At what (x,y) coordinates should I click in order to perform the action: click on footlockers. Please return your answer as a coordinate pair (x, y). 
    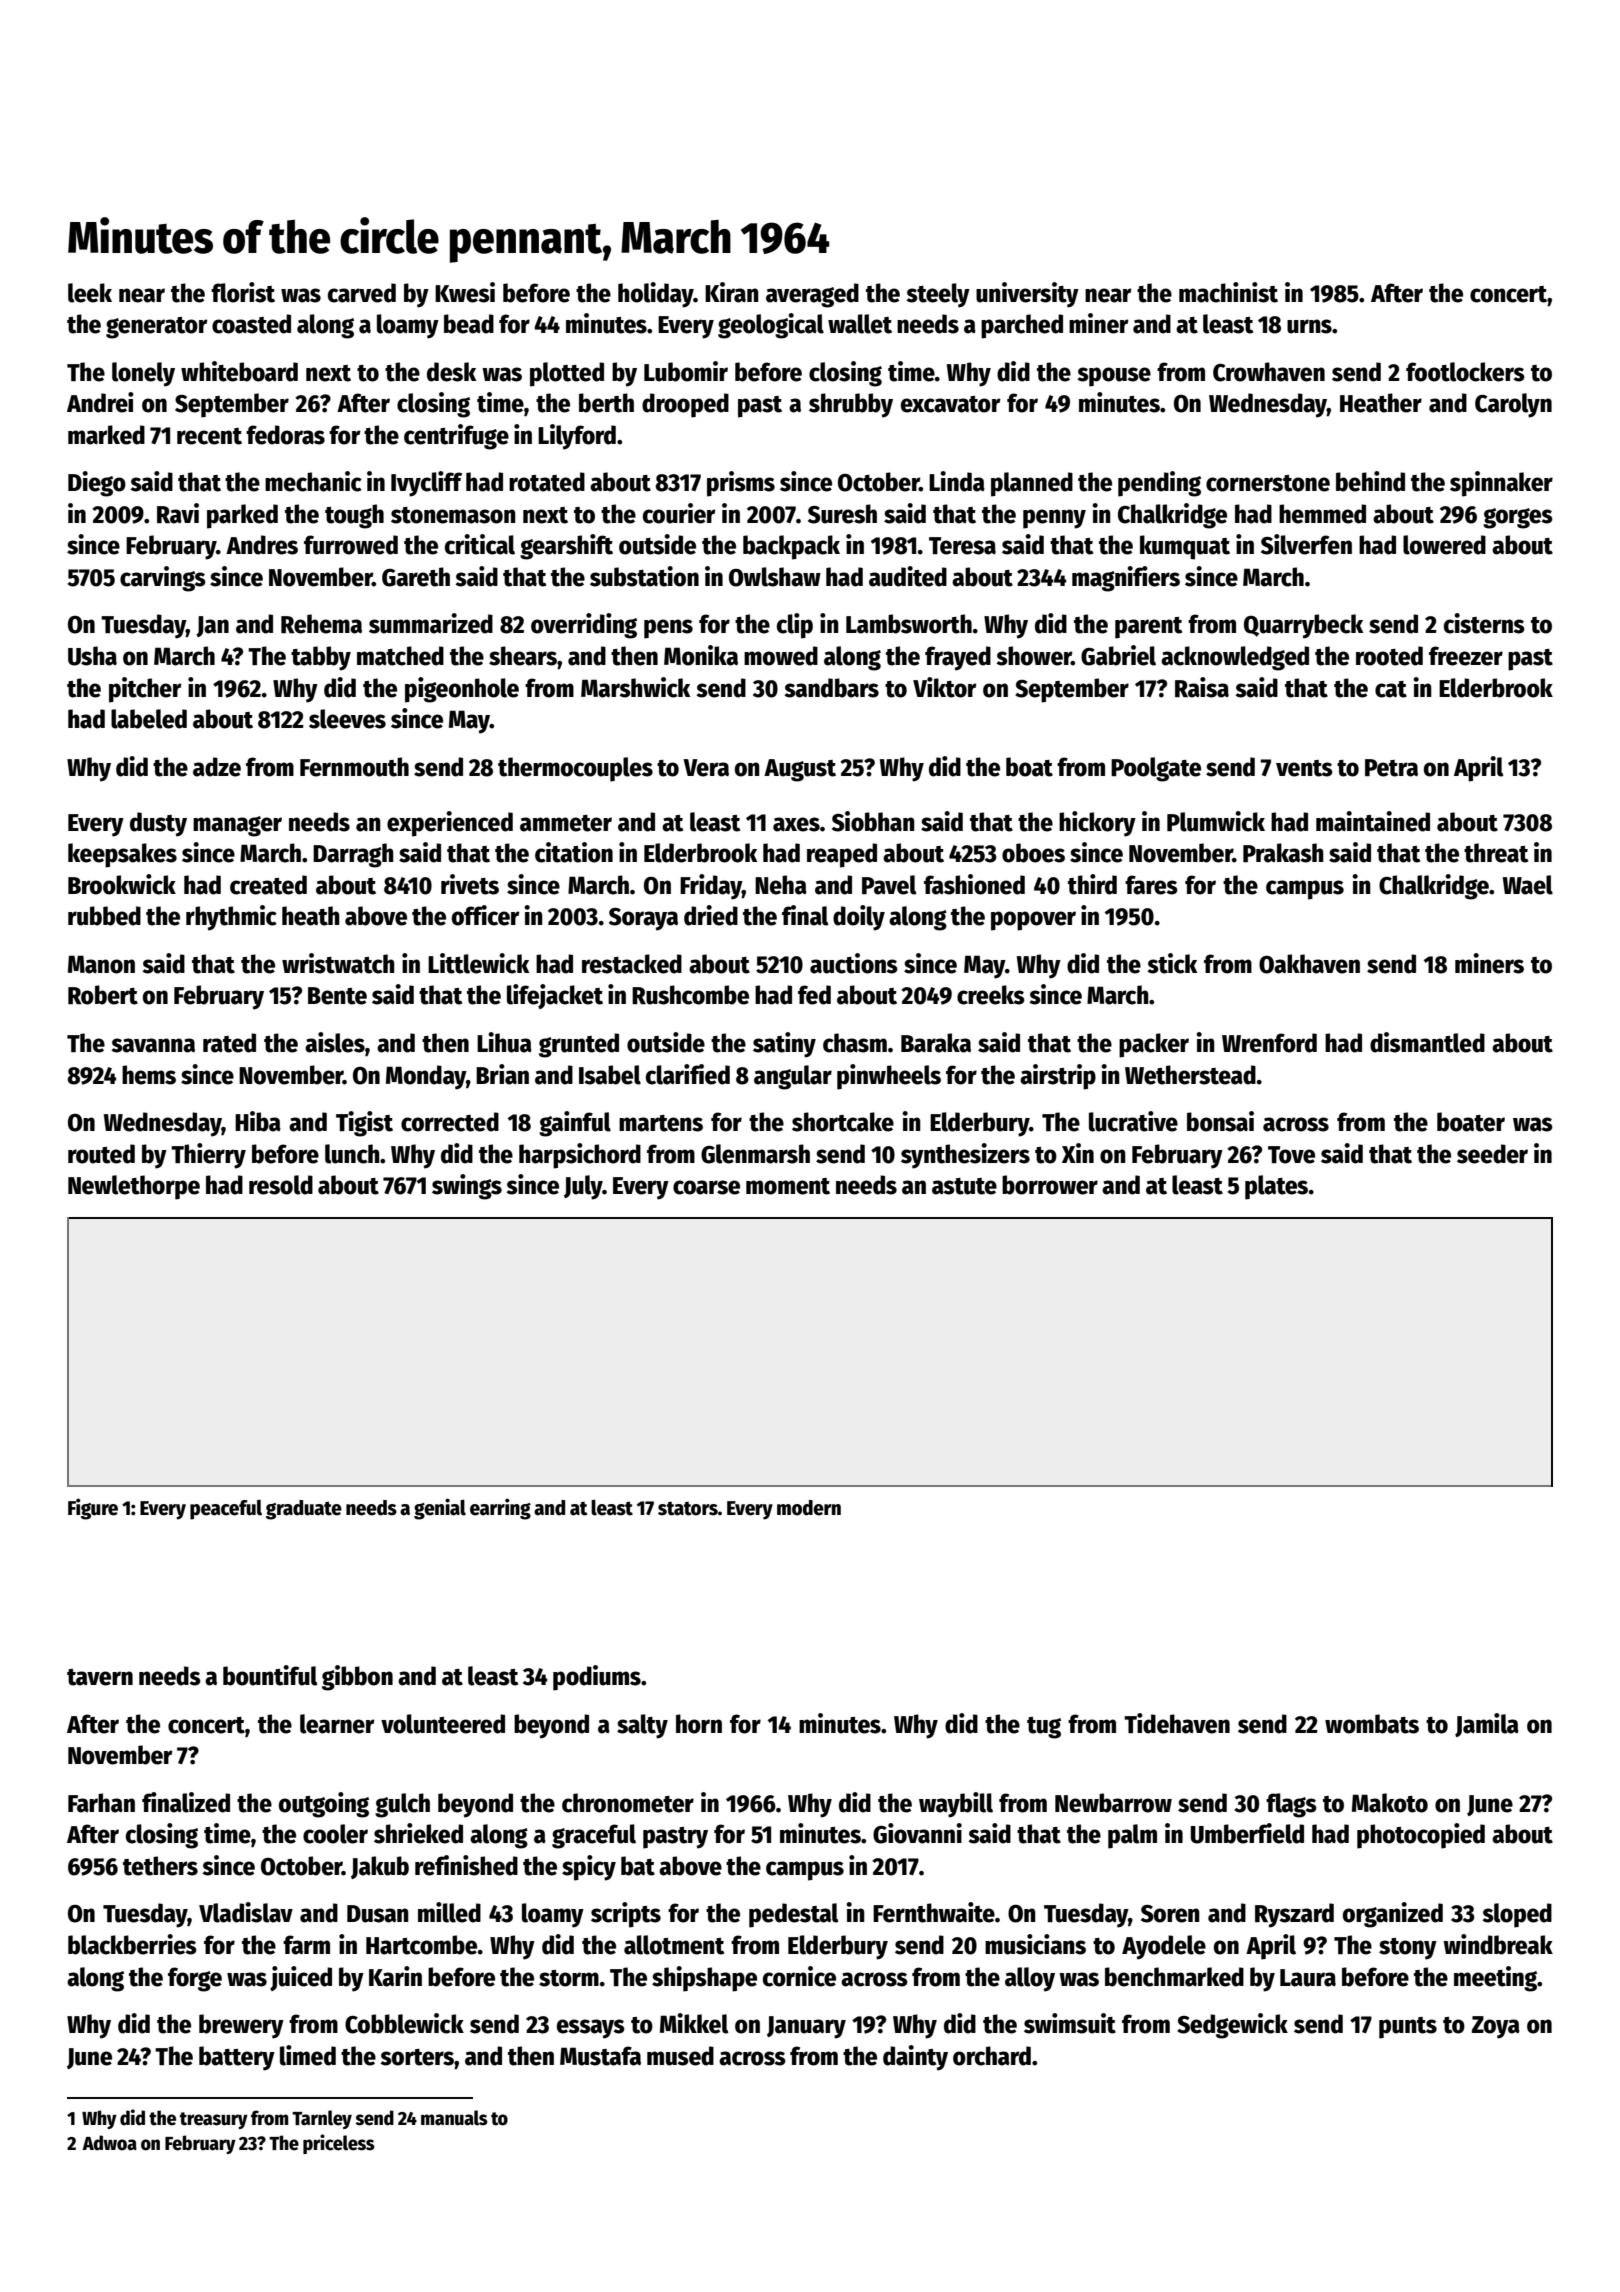
    Looking at the image, I should click on (1465, 372).
